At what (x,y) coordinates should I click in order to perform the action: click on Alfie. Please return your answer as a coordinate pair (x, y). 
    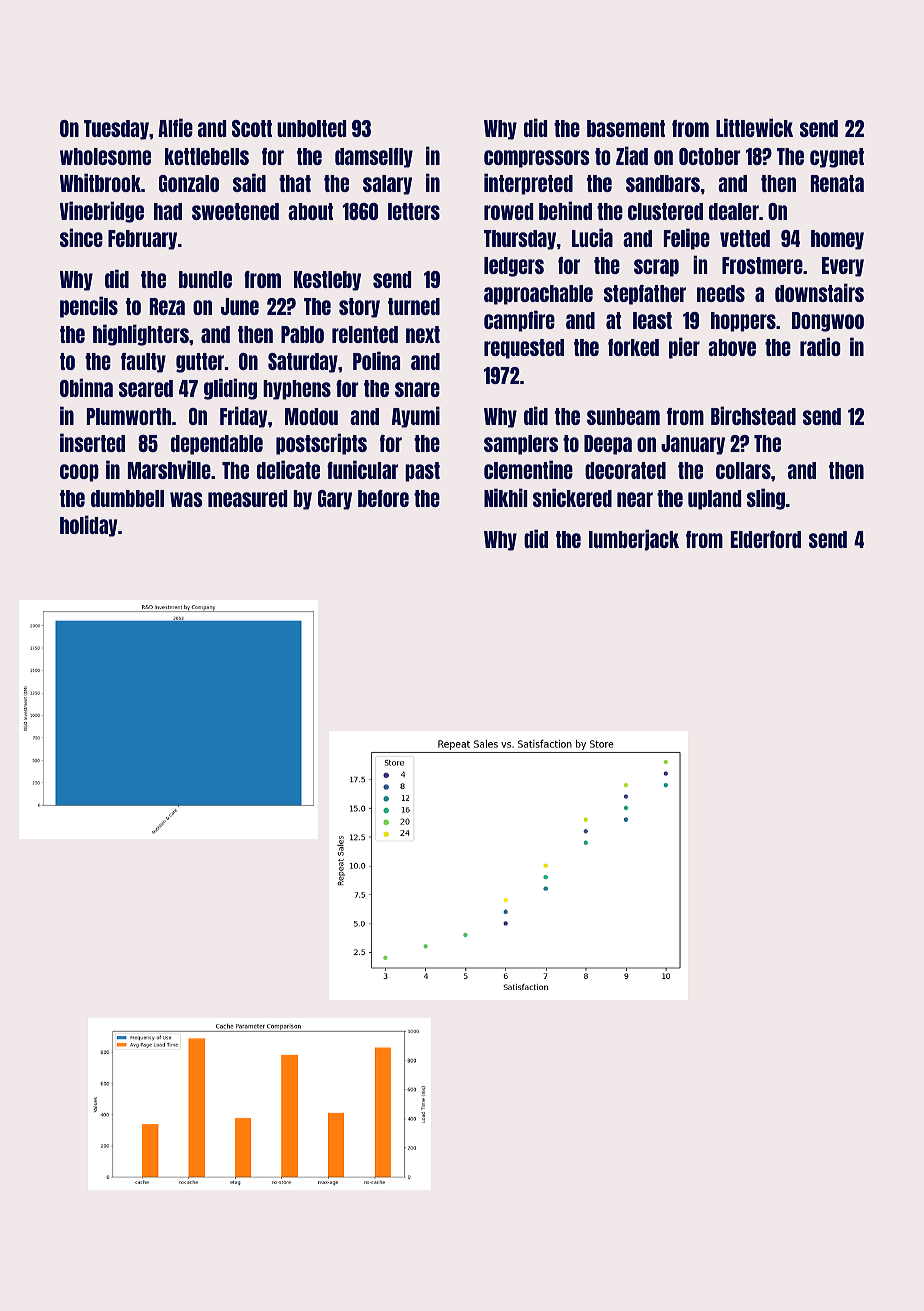
    Looking at the image, I should click on (175, 127).
